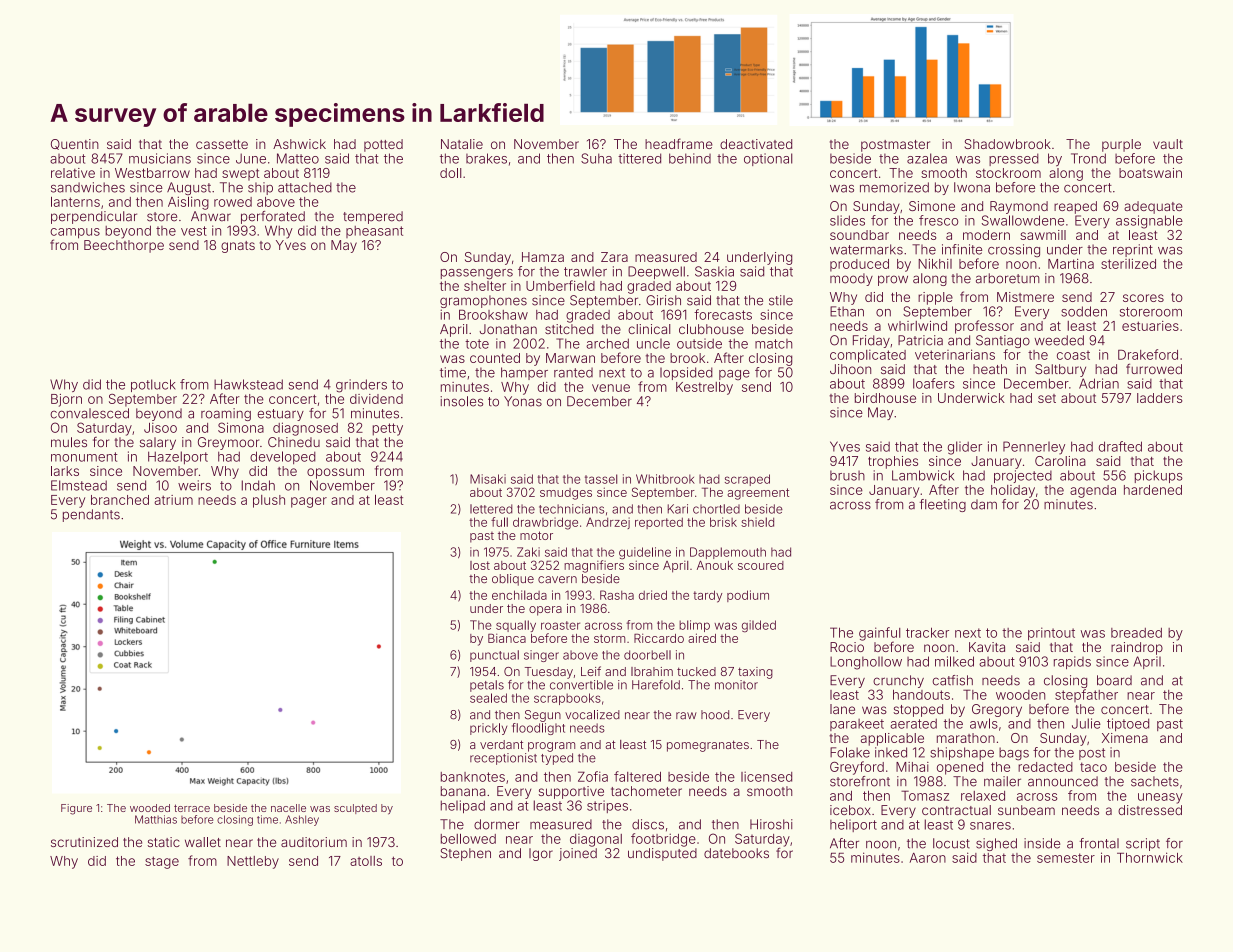 The image size is (1233, 952). I want to click on wallet, so click(203, 842).
